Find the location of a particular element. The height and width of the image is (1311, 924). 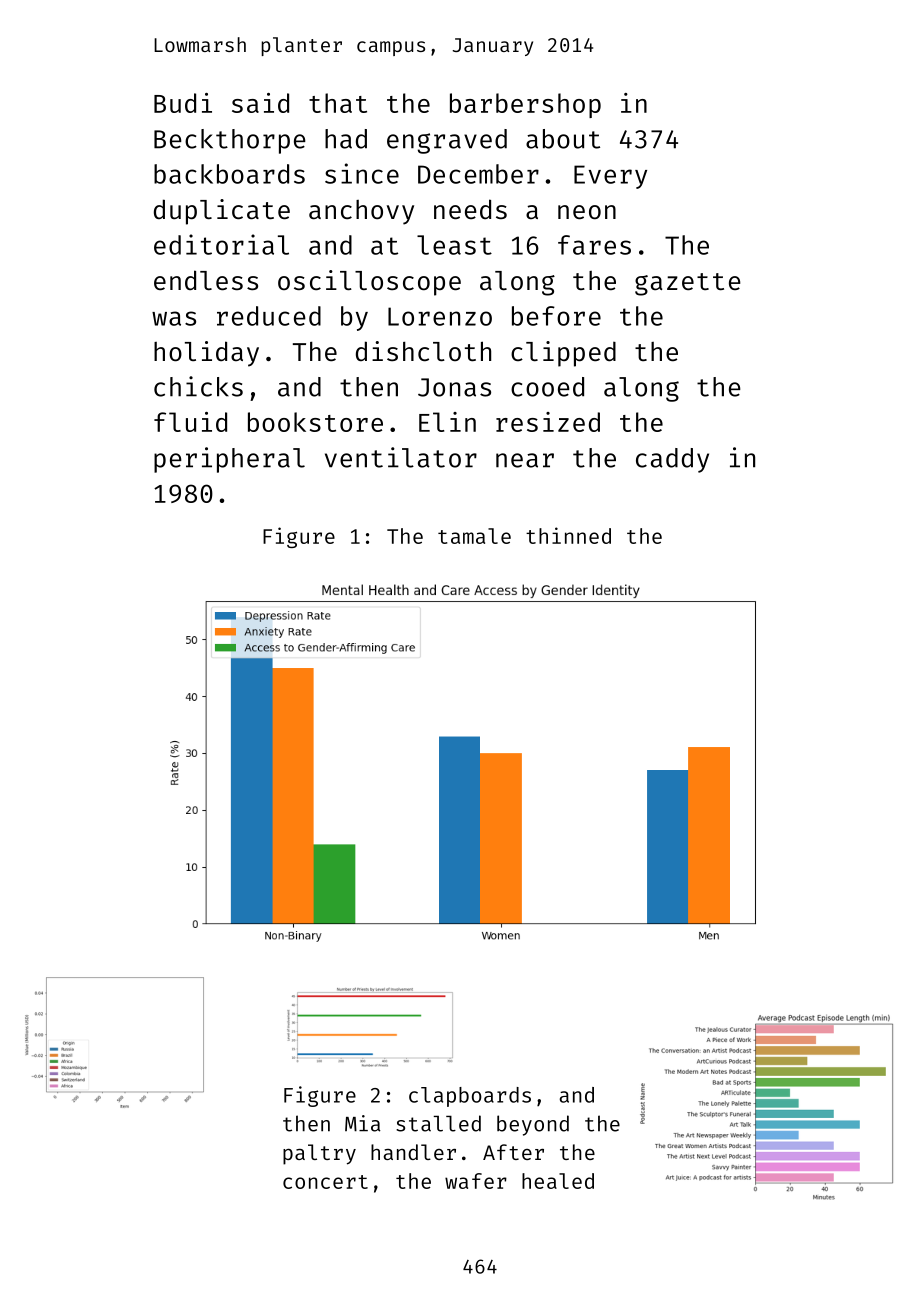

handler is located at coordinates (413, 1152).
